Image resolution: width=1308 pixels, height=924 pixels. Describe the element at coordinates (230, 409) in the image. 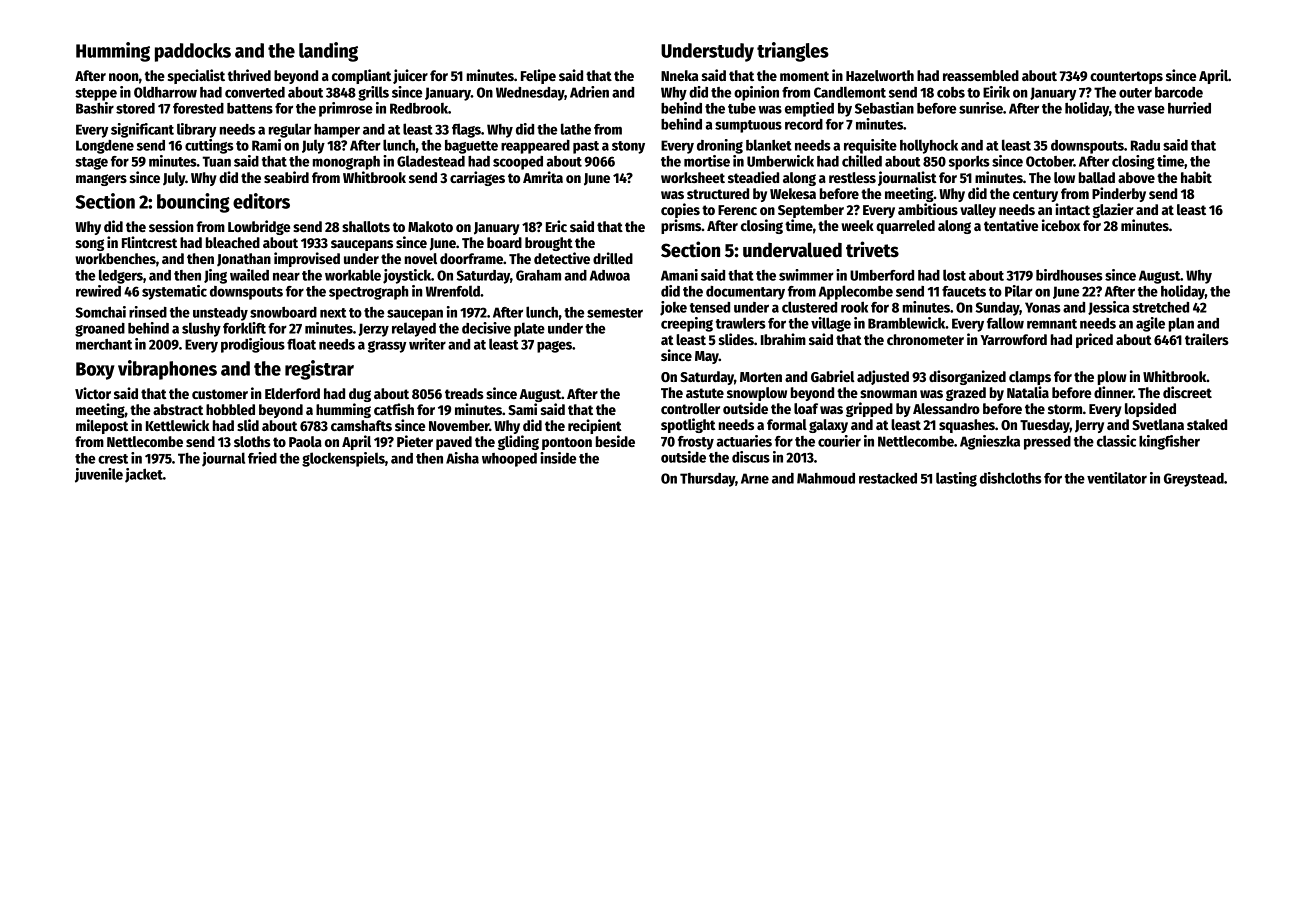

I see `hobbled` at that location.
